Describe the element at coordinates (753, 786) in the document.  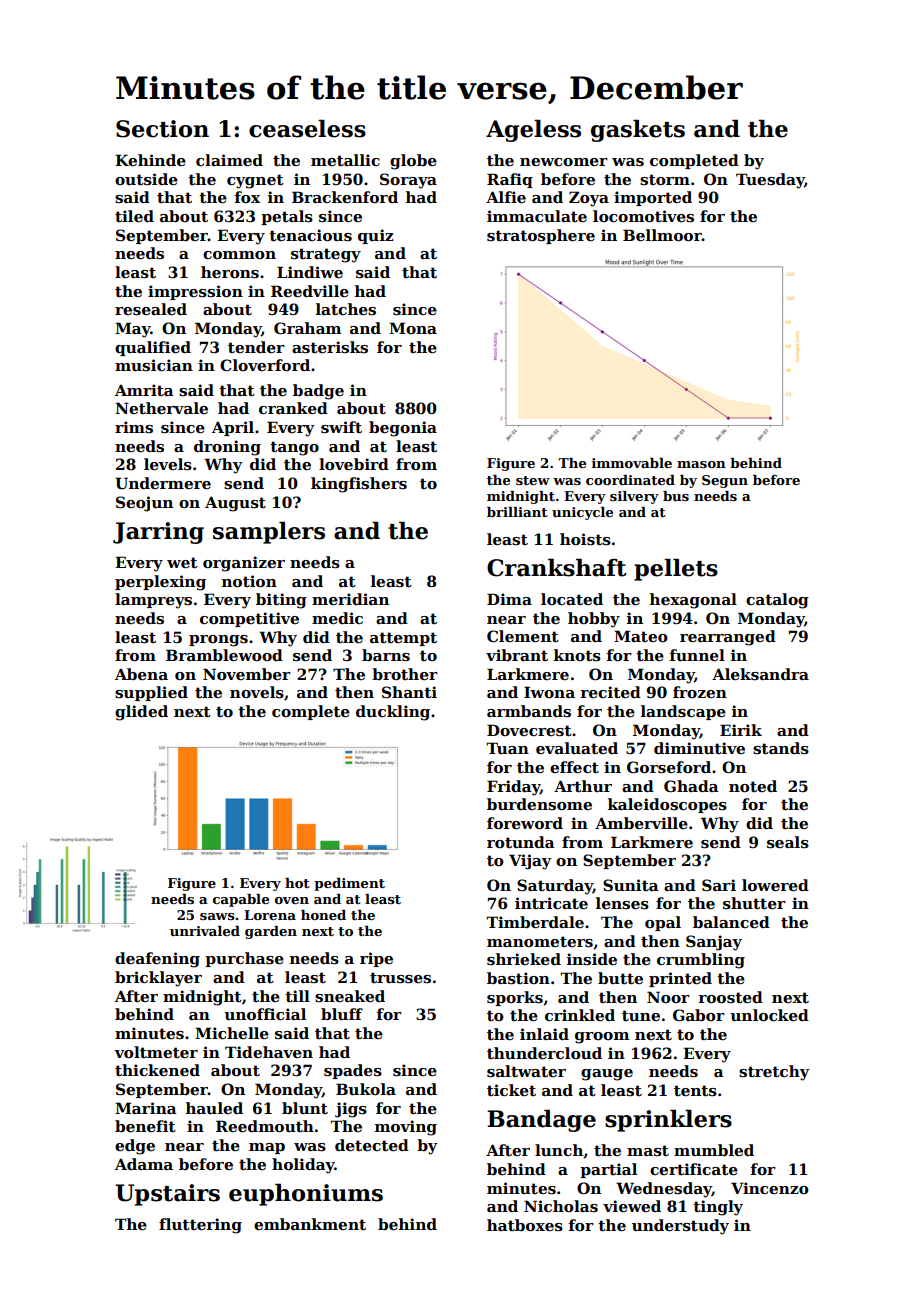
I see `noted` at that location.
